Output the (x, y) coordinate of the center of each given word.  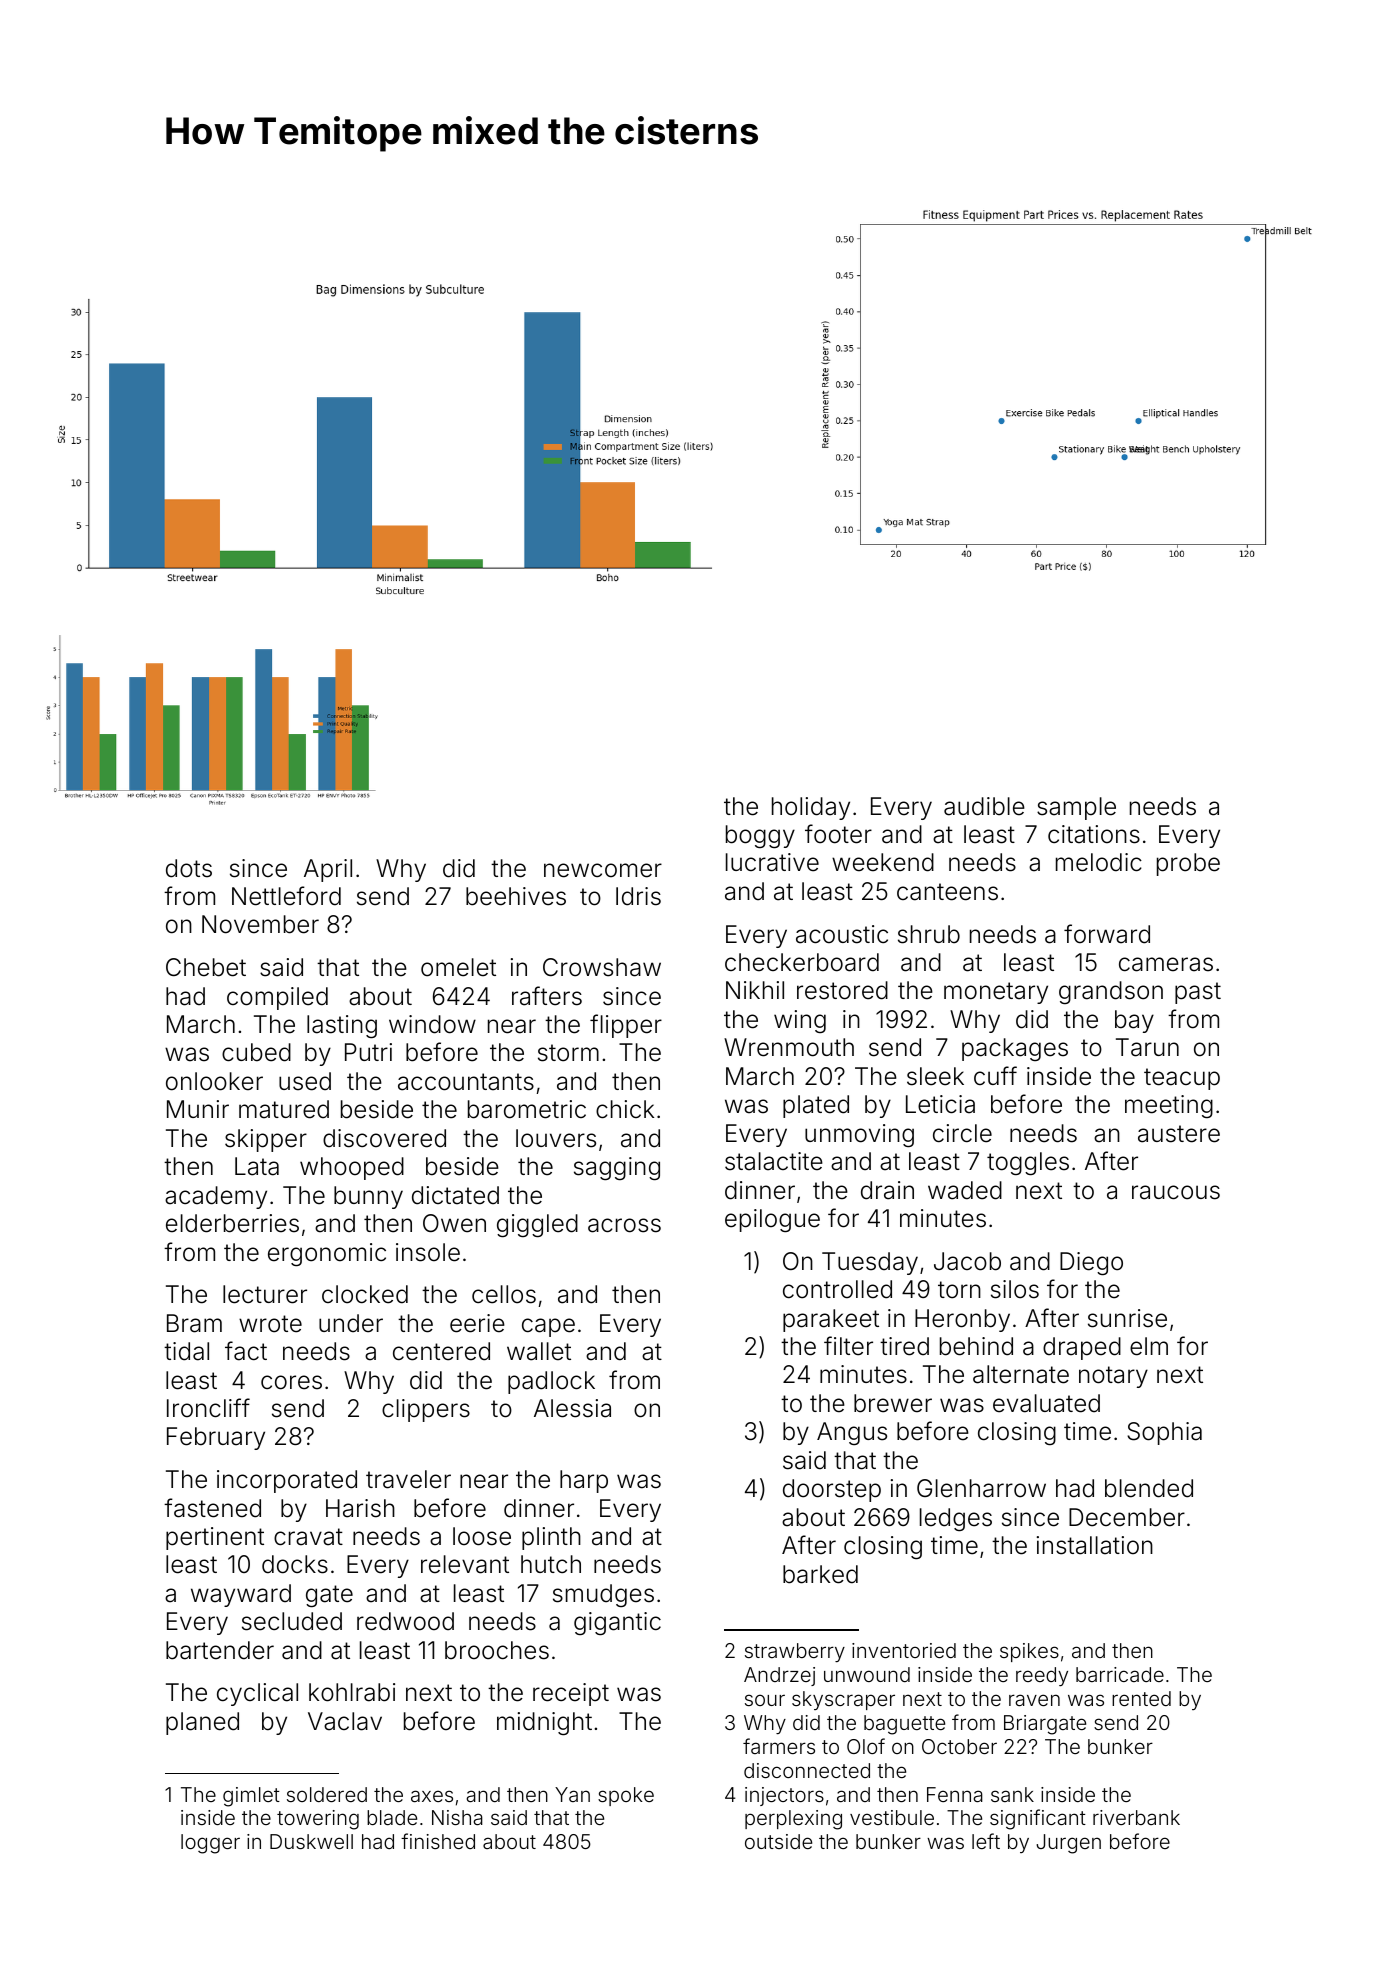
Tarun (1147, 1047)
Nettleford (286, 896)
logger (210, 1844)
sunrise (1127, 1318)
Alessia (572, 1408)
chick (625, 1109)
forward (1107, 934)
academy (216, 1197)
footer (838, 834)
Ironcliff (208, 1408)
